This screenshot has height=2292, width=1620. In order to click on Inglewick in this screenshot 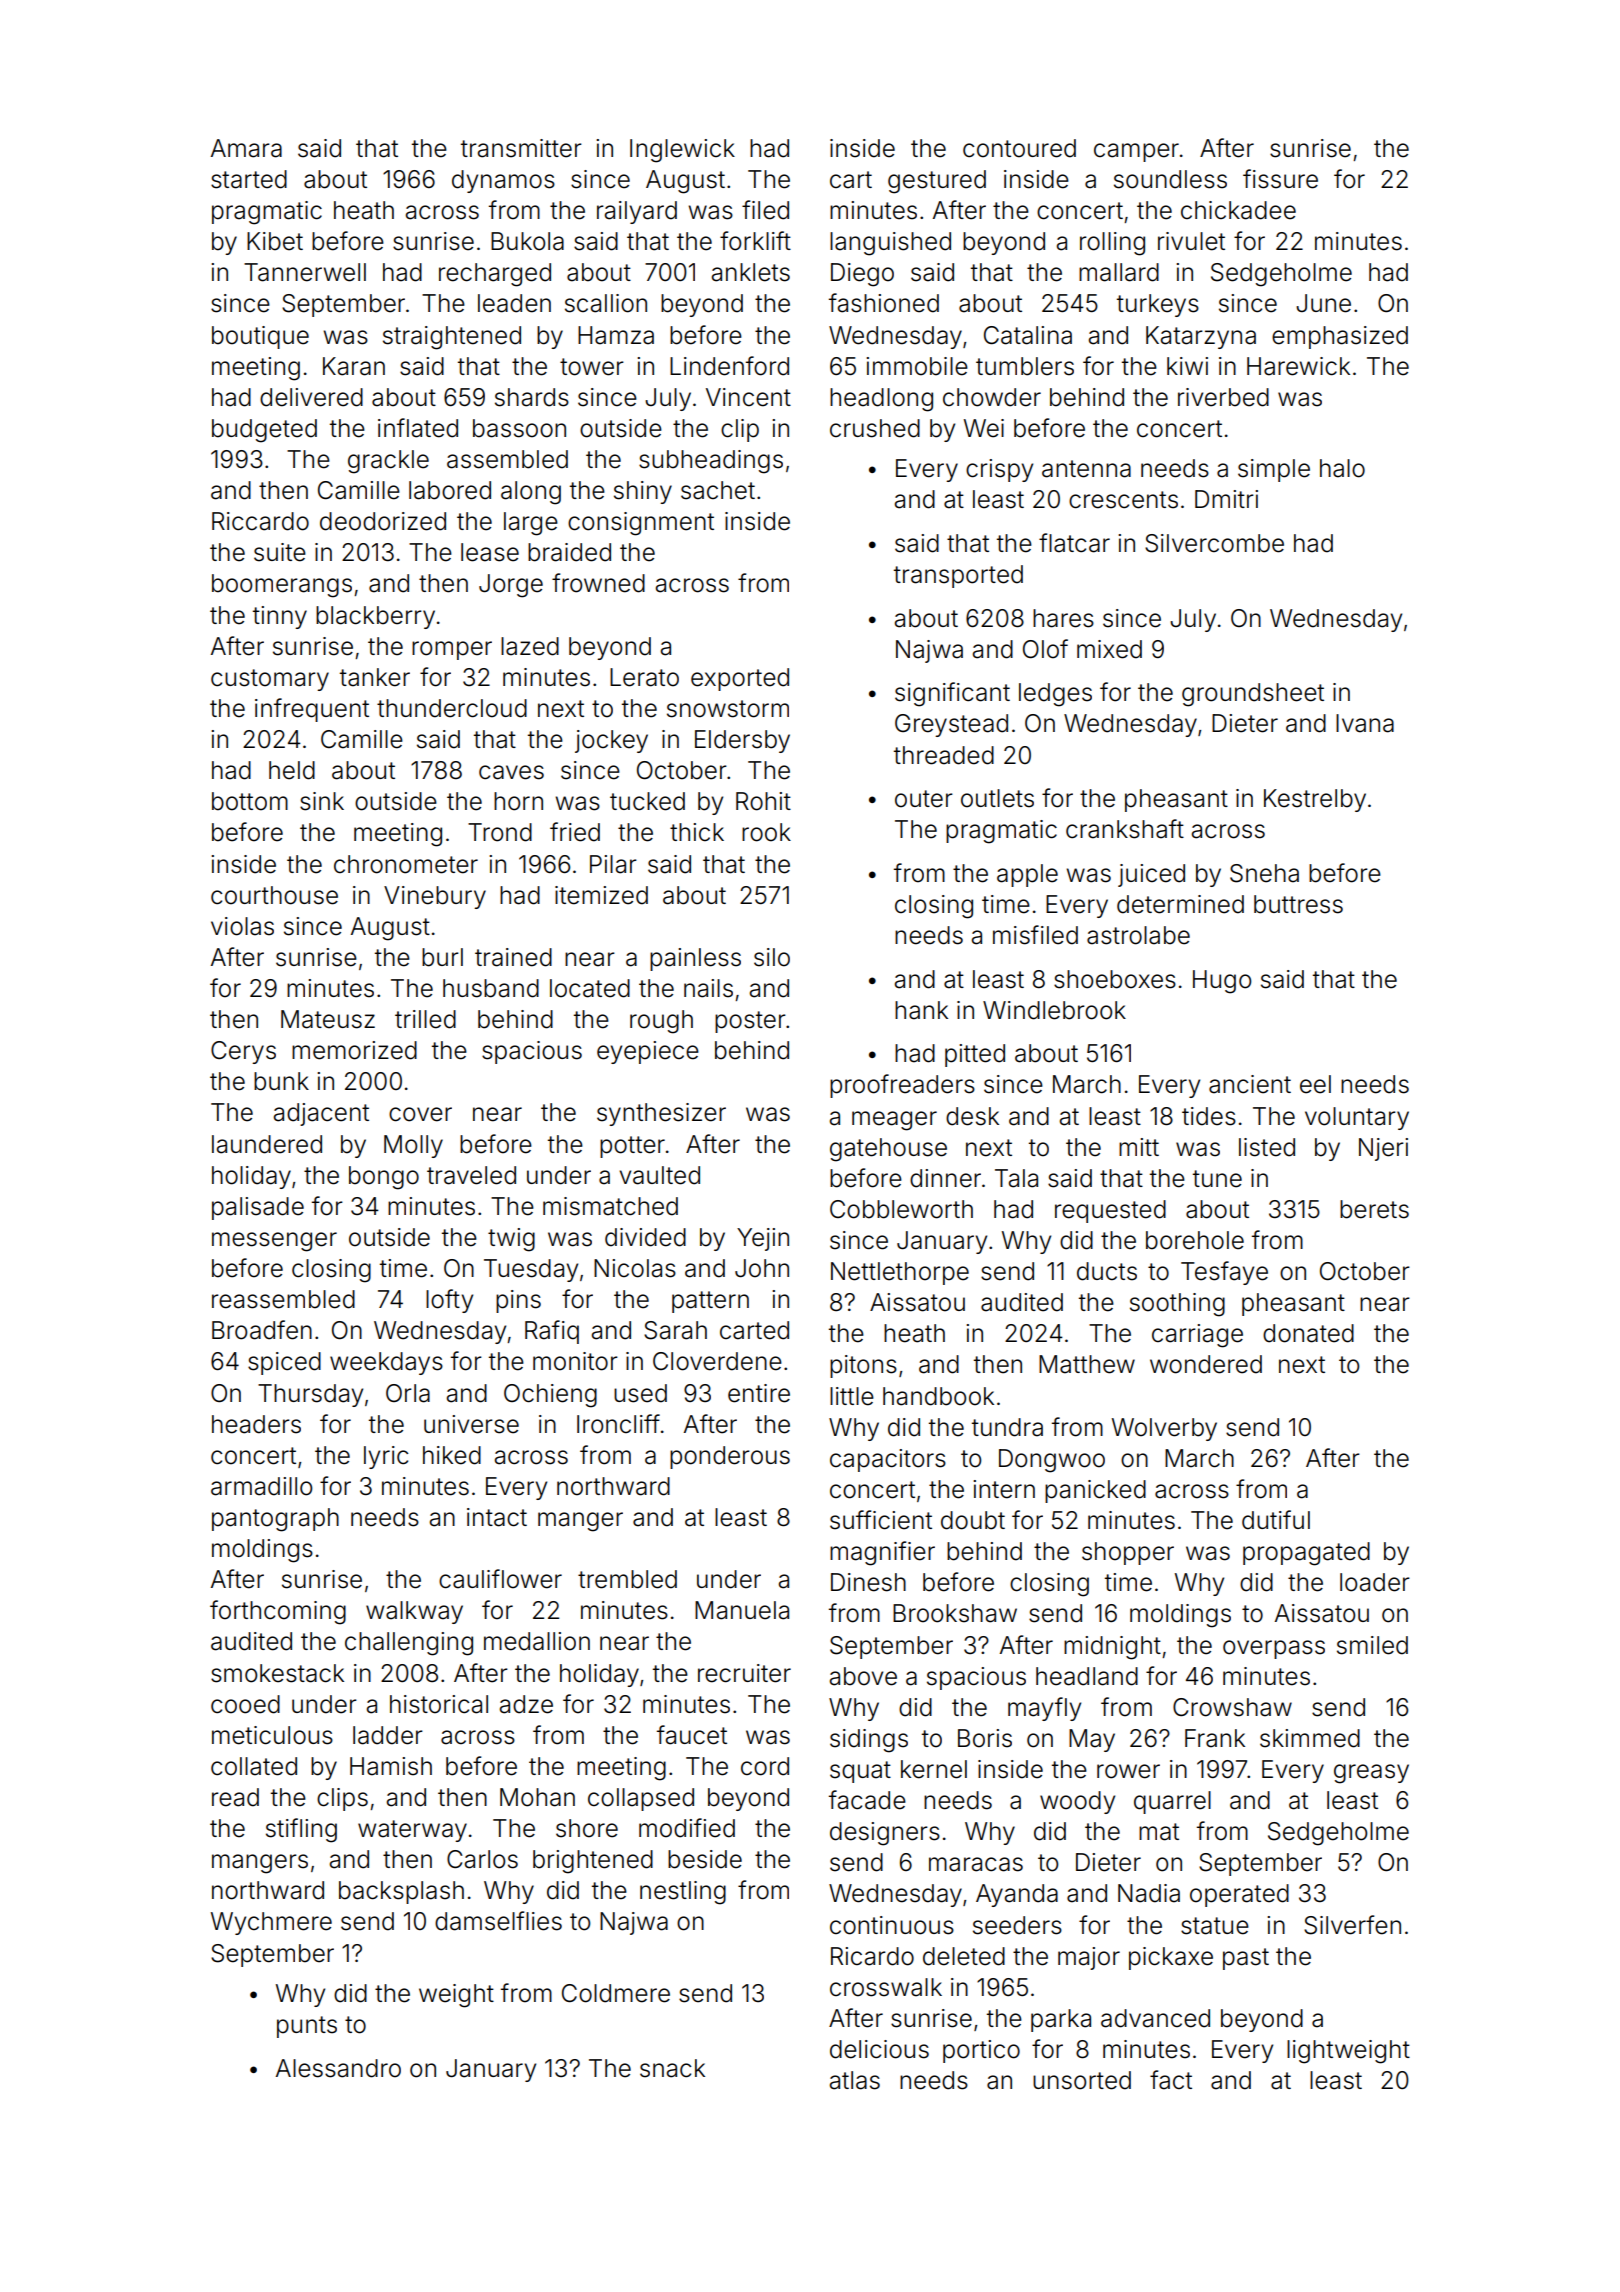, I will do `click(682, 151)`.
